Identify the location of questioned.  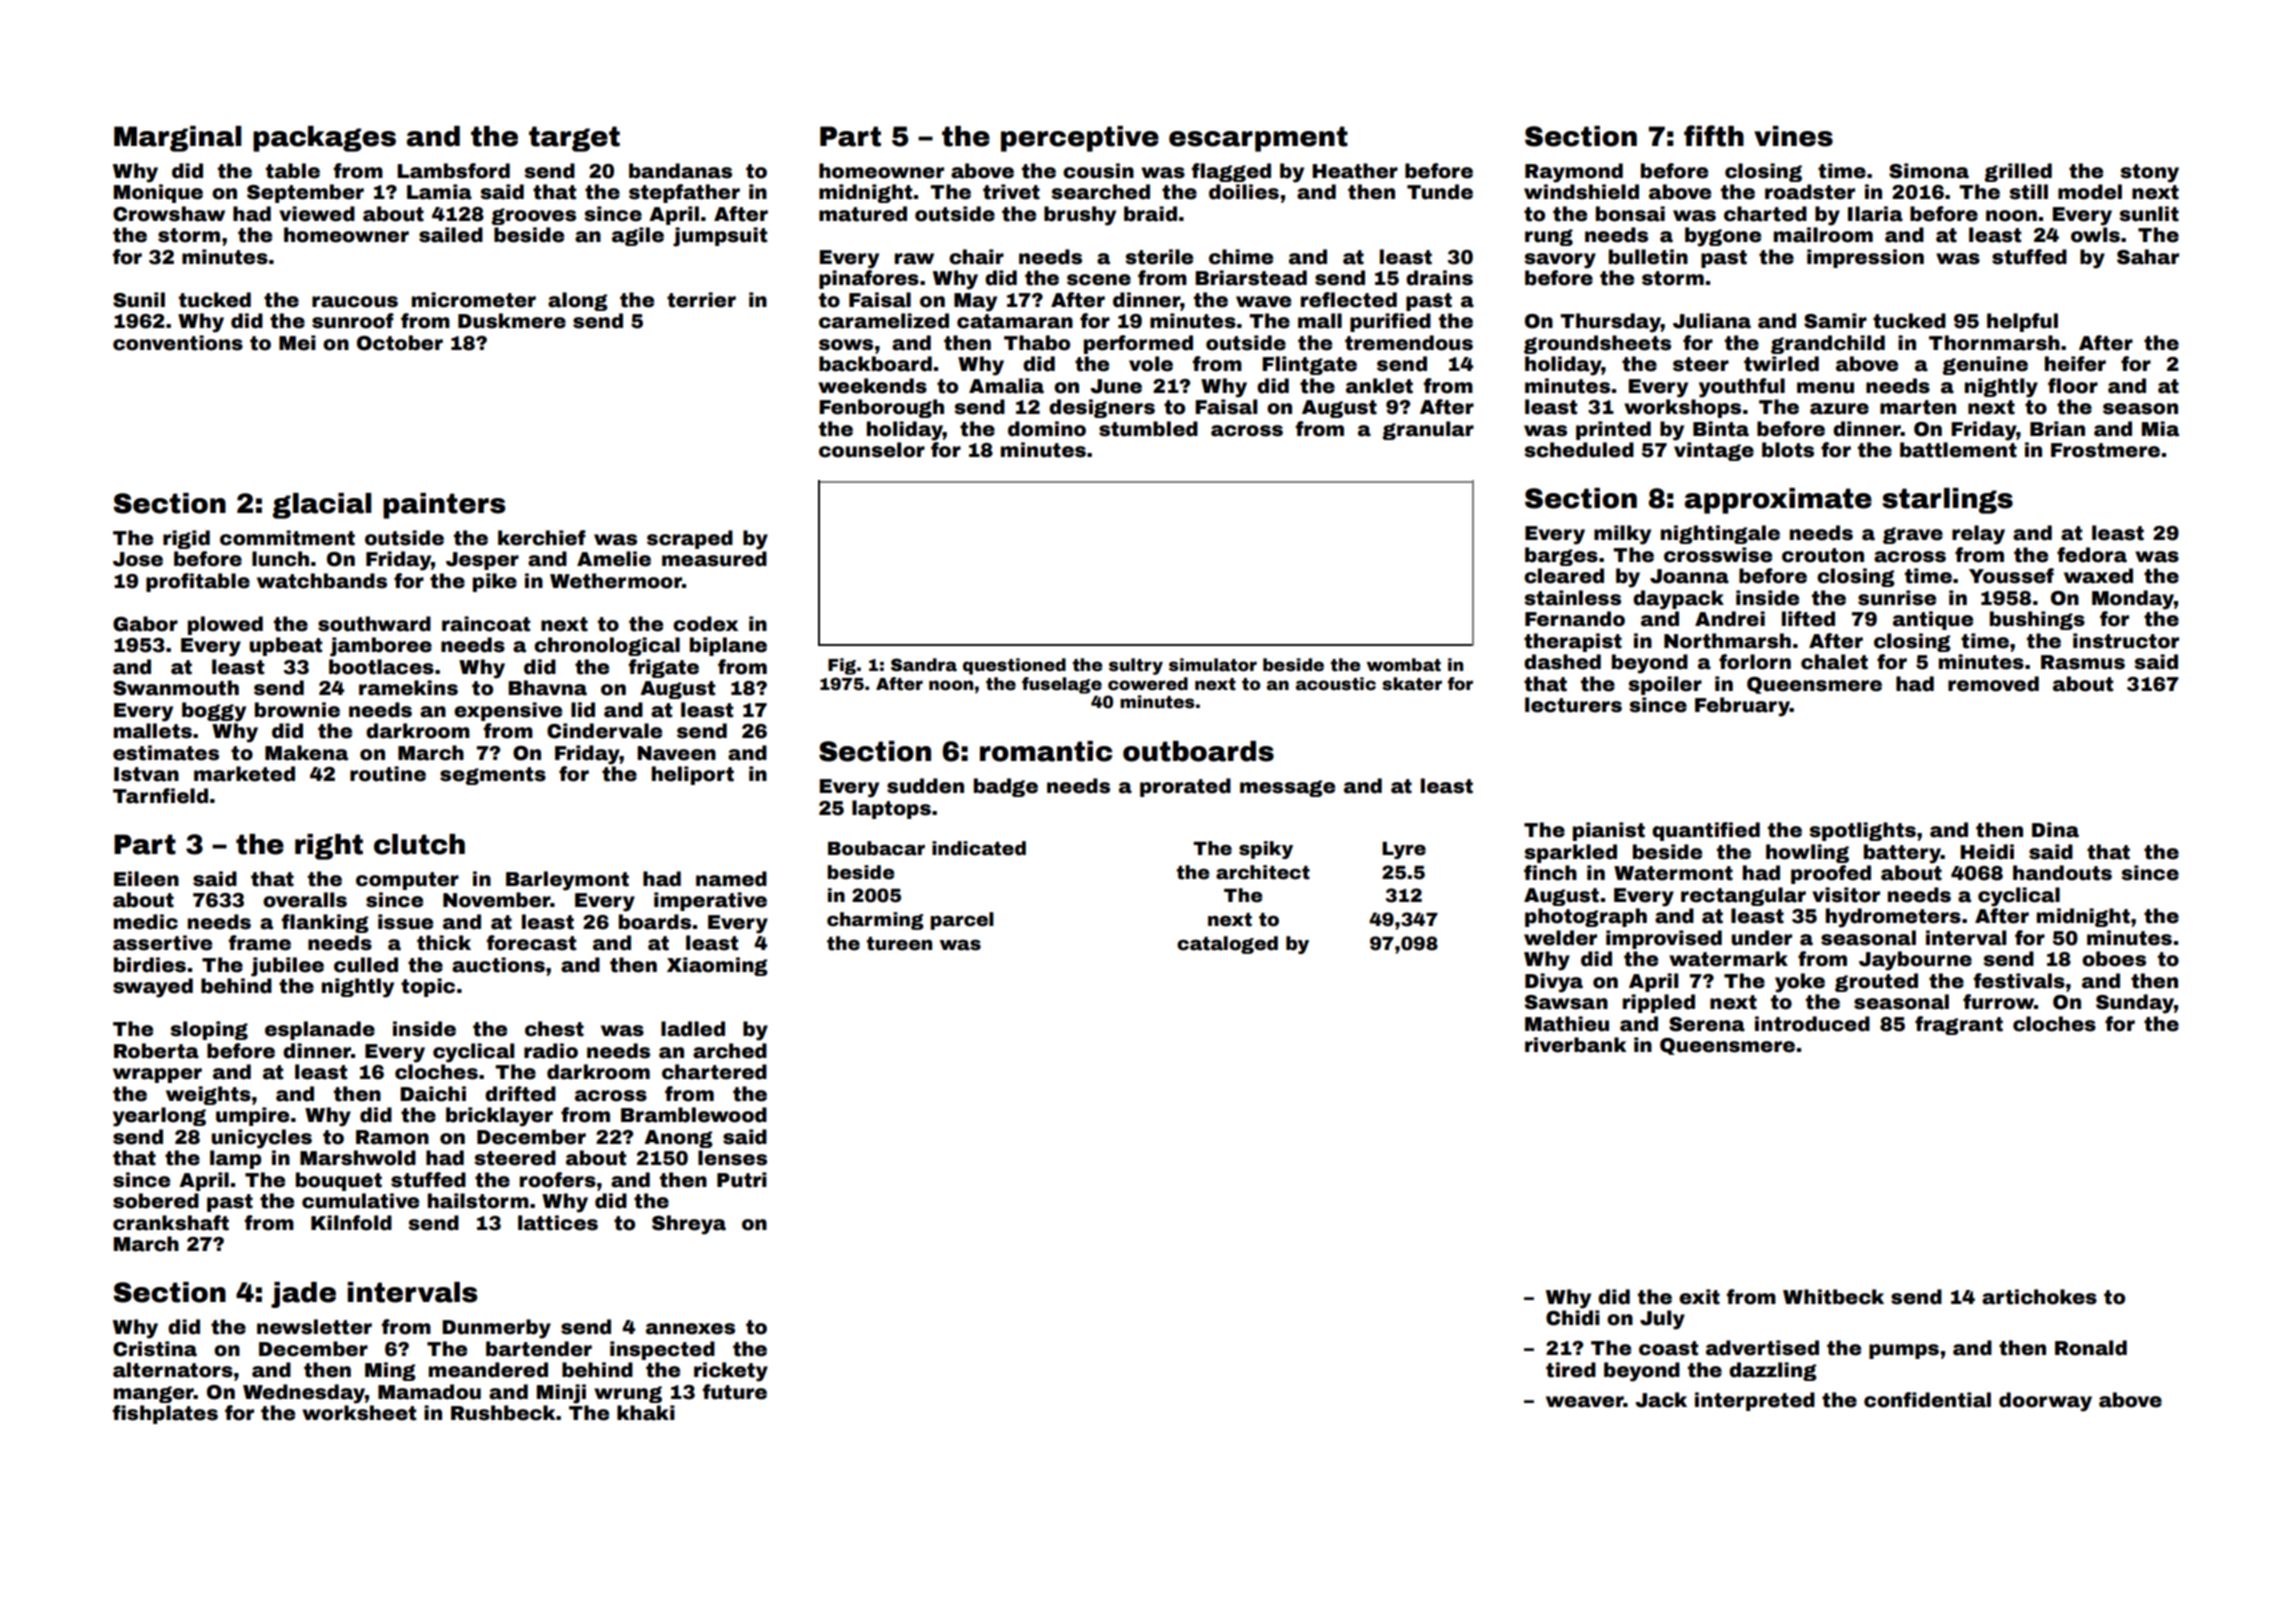
(1014, 666).
